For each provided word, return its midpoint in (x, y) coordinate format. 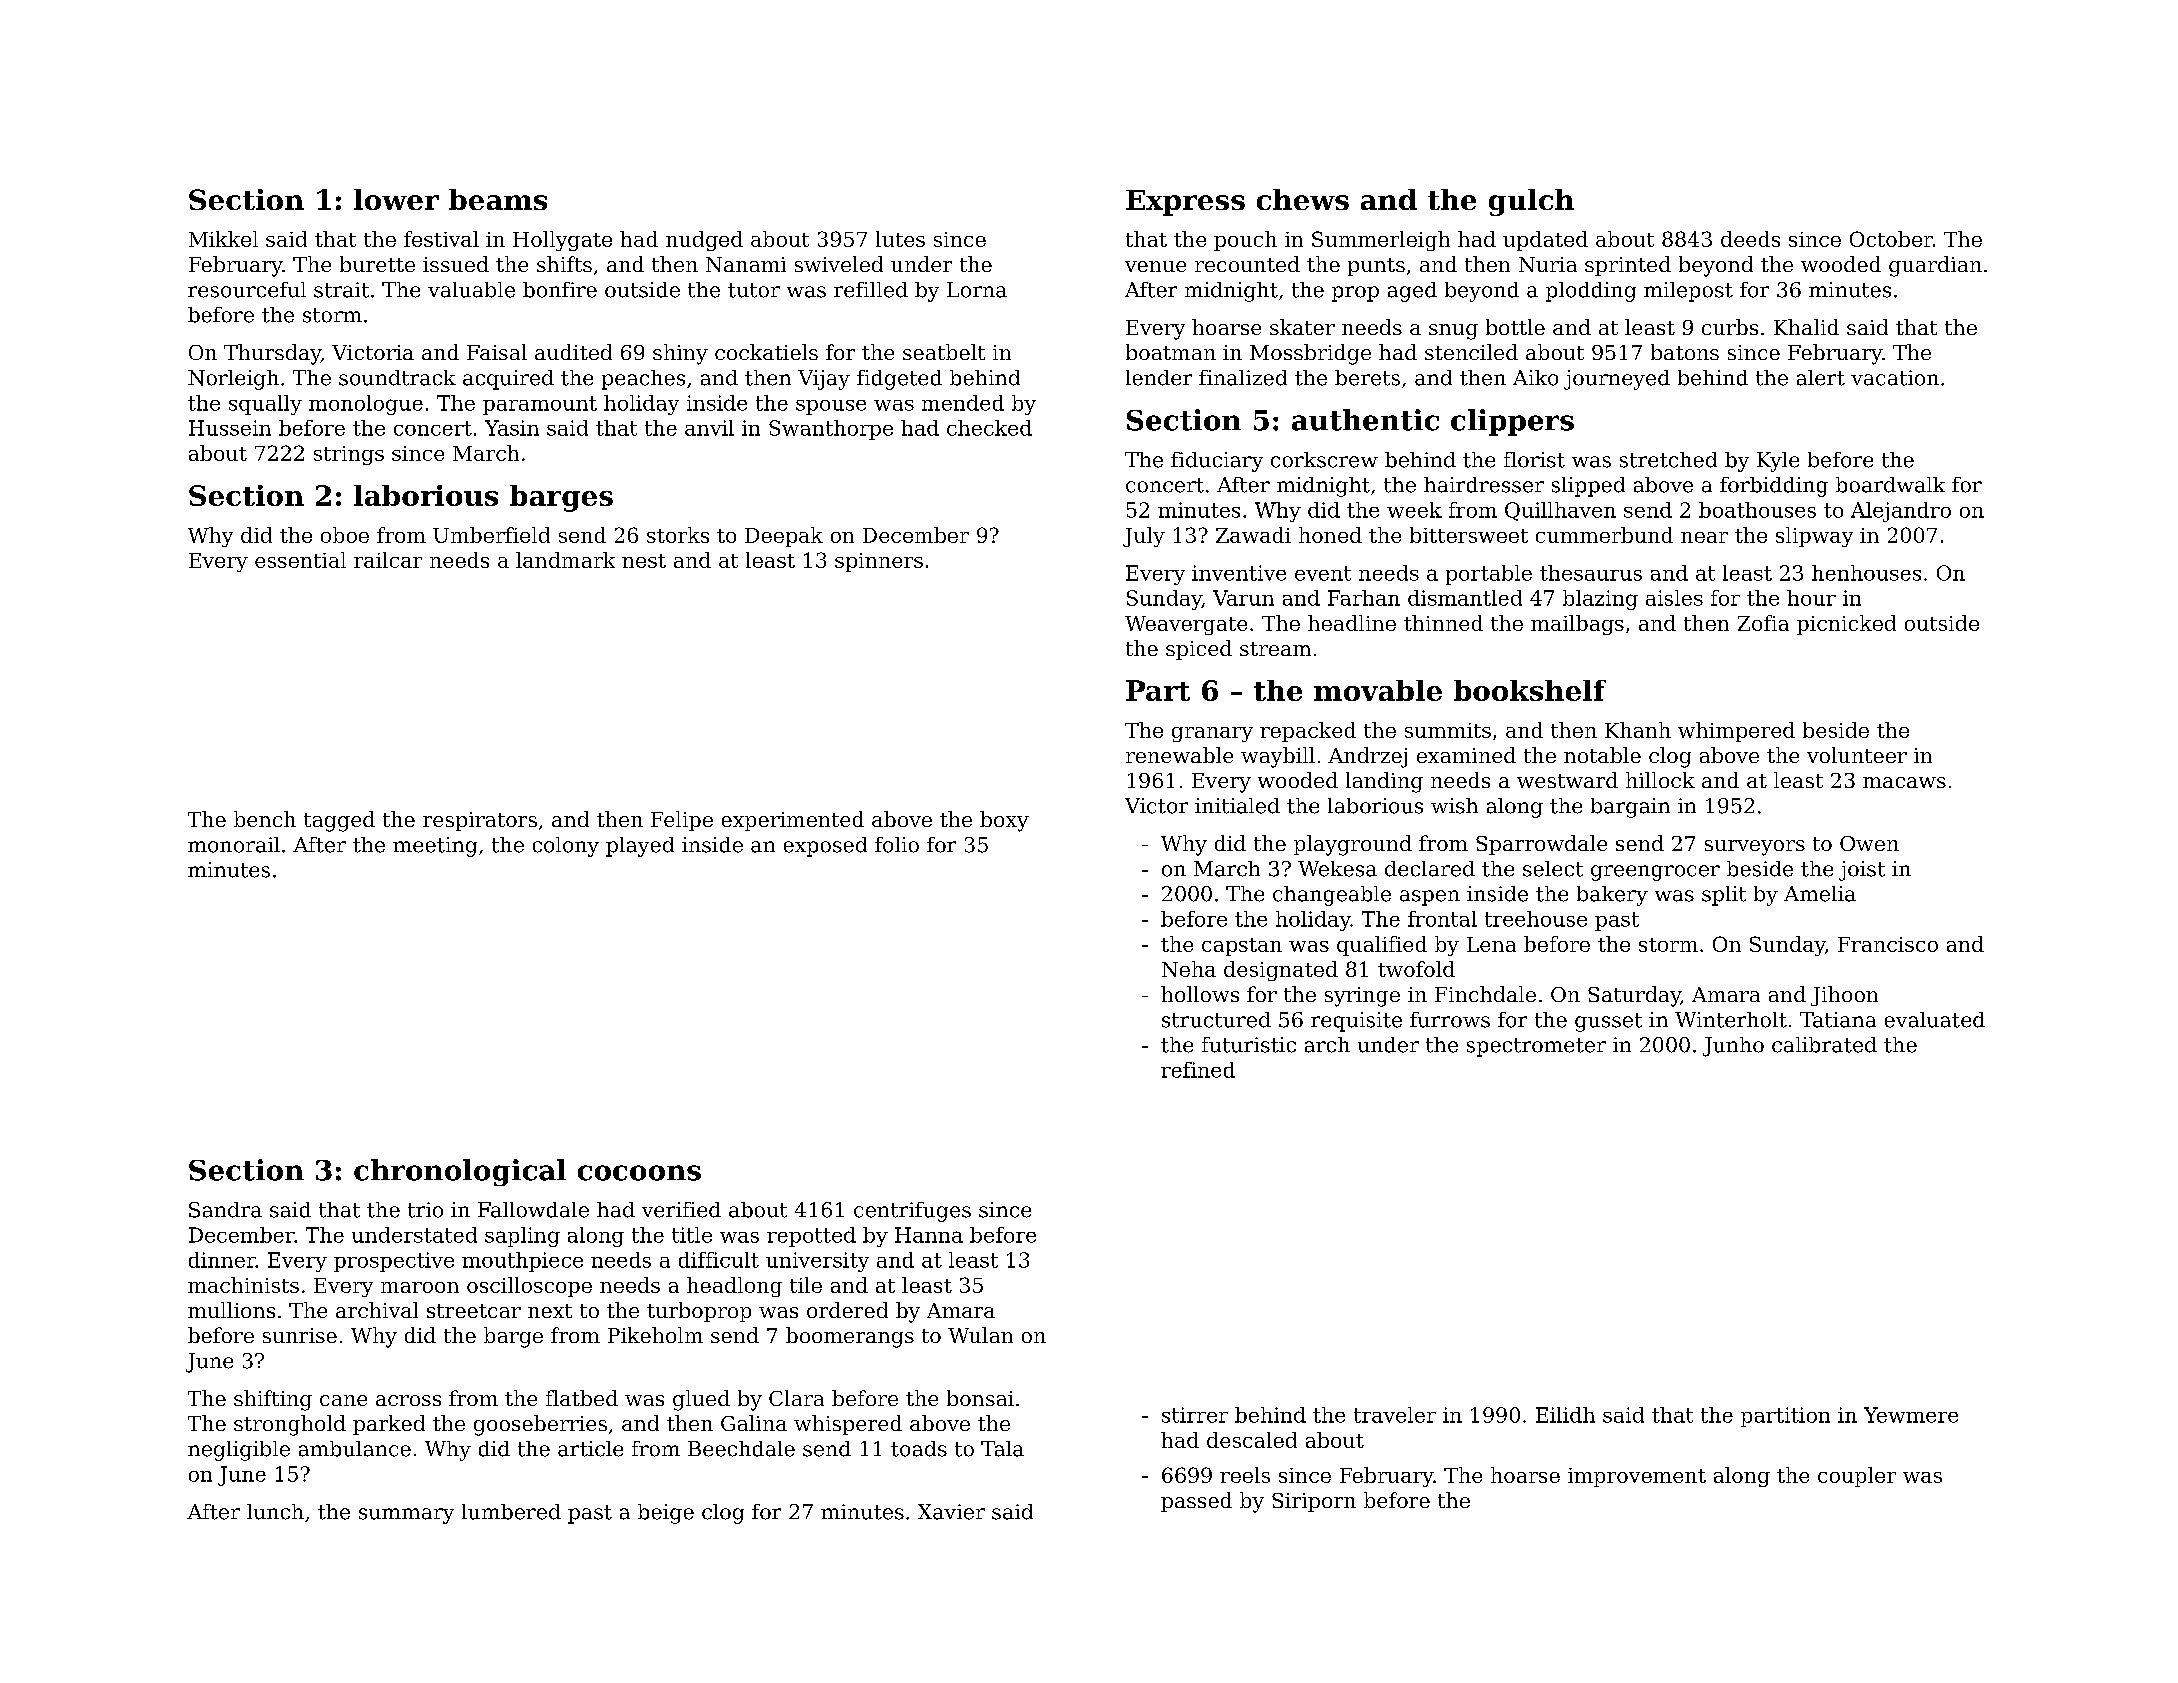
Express (1185, 203)
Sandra (225, 1210)
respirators (480, 821)
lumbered (511, 1512)
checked (989, 428)
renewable (1179, 755)
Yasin (512, 428)
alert (1821, 378)
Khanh (1638, 730)
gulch (1531, 202)
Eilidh (1565, 1415)
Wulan (980, 1335)
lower (396, 199)
